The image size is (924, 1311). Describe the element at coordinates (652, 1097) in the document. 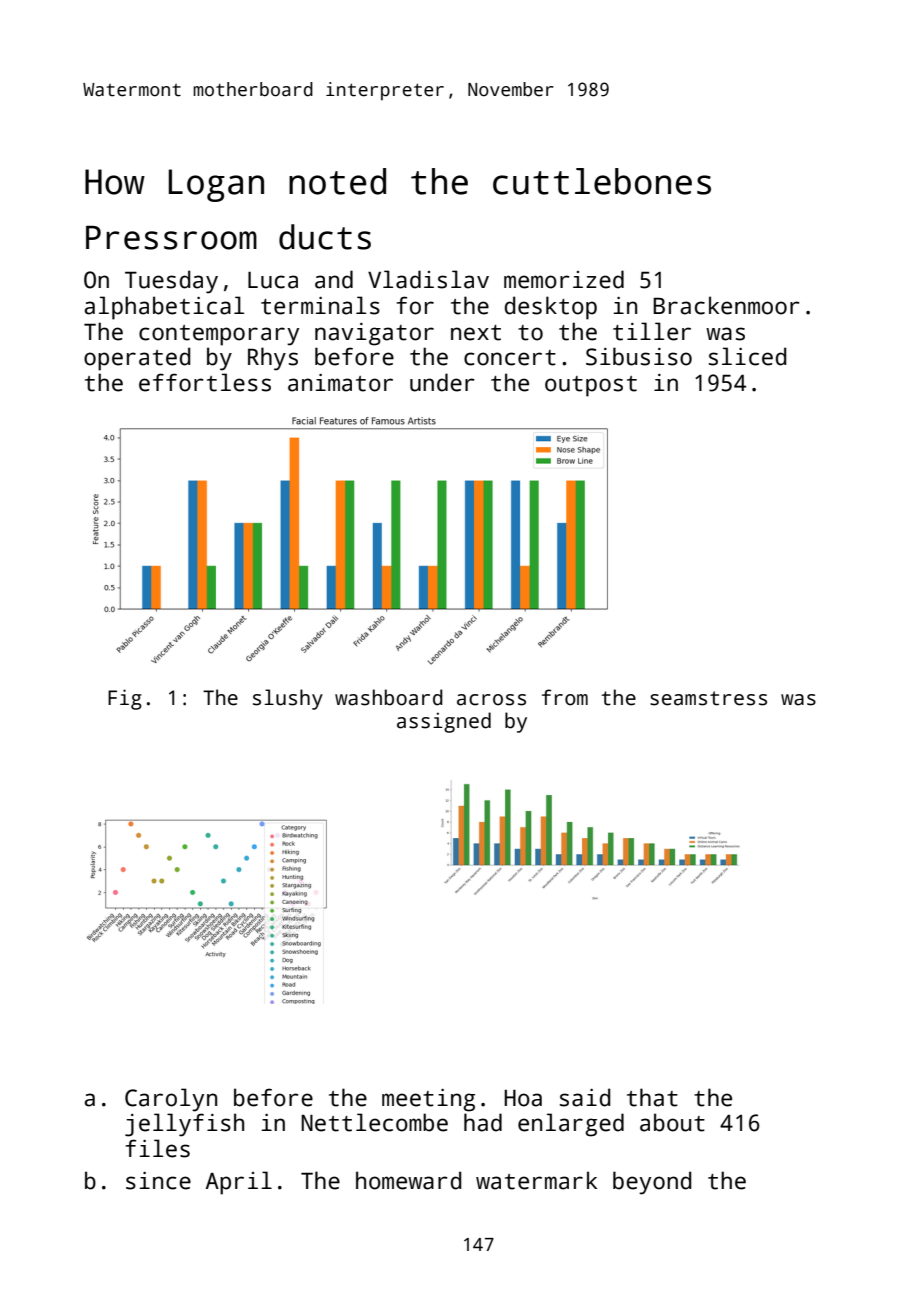

I see `that` at that location.
